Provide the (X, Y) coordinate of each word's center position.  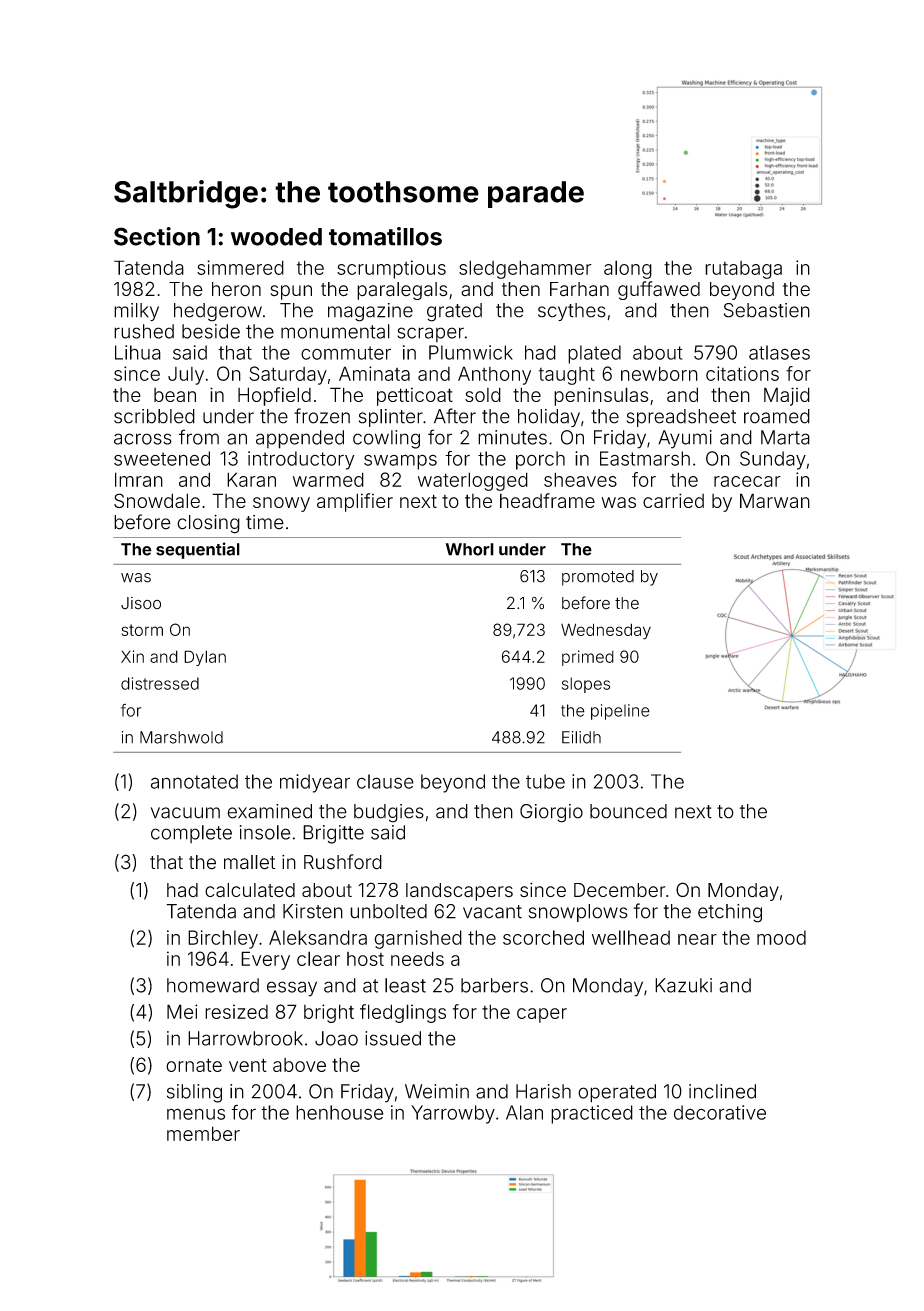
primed (588, 658)
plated (594, 354)
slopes (586, 685)
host (365, 959)
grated (454, 312)
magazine (370, 312)
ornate (194, 1065)
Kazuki (683, 985)
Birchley (223, 939)
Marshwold (181, 737)
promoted (598, 578)
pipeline (620, 712)
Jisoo (141, 603)
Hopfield (274, 396)
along (628, 269)
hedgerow (218, 312)
